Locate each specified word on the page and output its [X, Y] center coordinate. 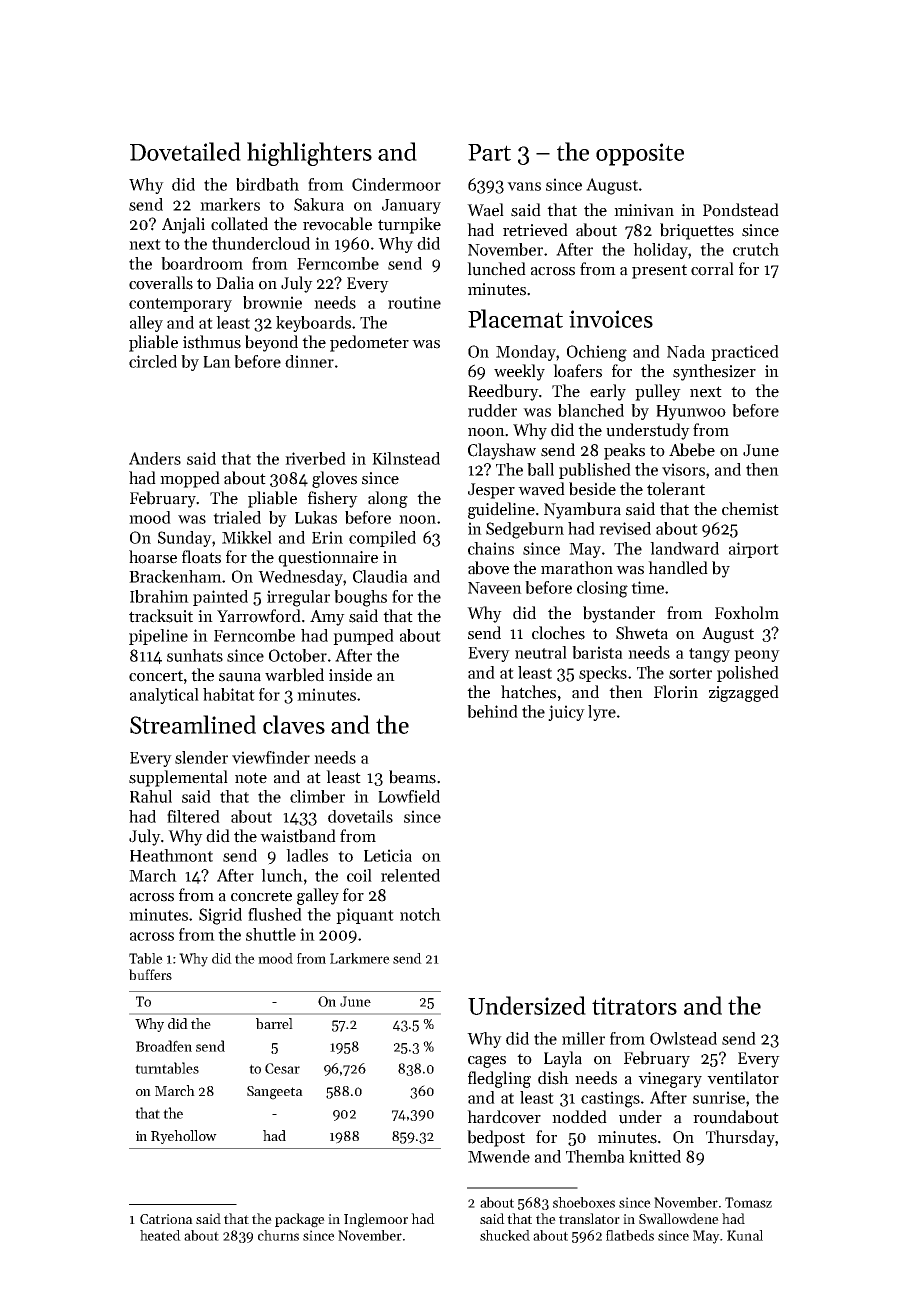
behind [492, 711]
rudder [492, 410]
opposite [640, 154]
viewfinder [271, 757]
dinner [309, 361]
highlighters [309, 154]
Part [489, 152]
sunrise [719, 1097]
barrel [274, 1023]
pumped [363, 637]
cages [487, 1062]
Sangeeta [275, 1093]
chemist [750, 509]
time [647, 587]
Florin [676, 692]
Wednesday [300, 578]
